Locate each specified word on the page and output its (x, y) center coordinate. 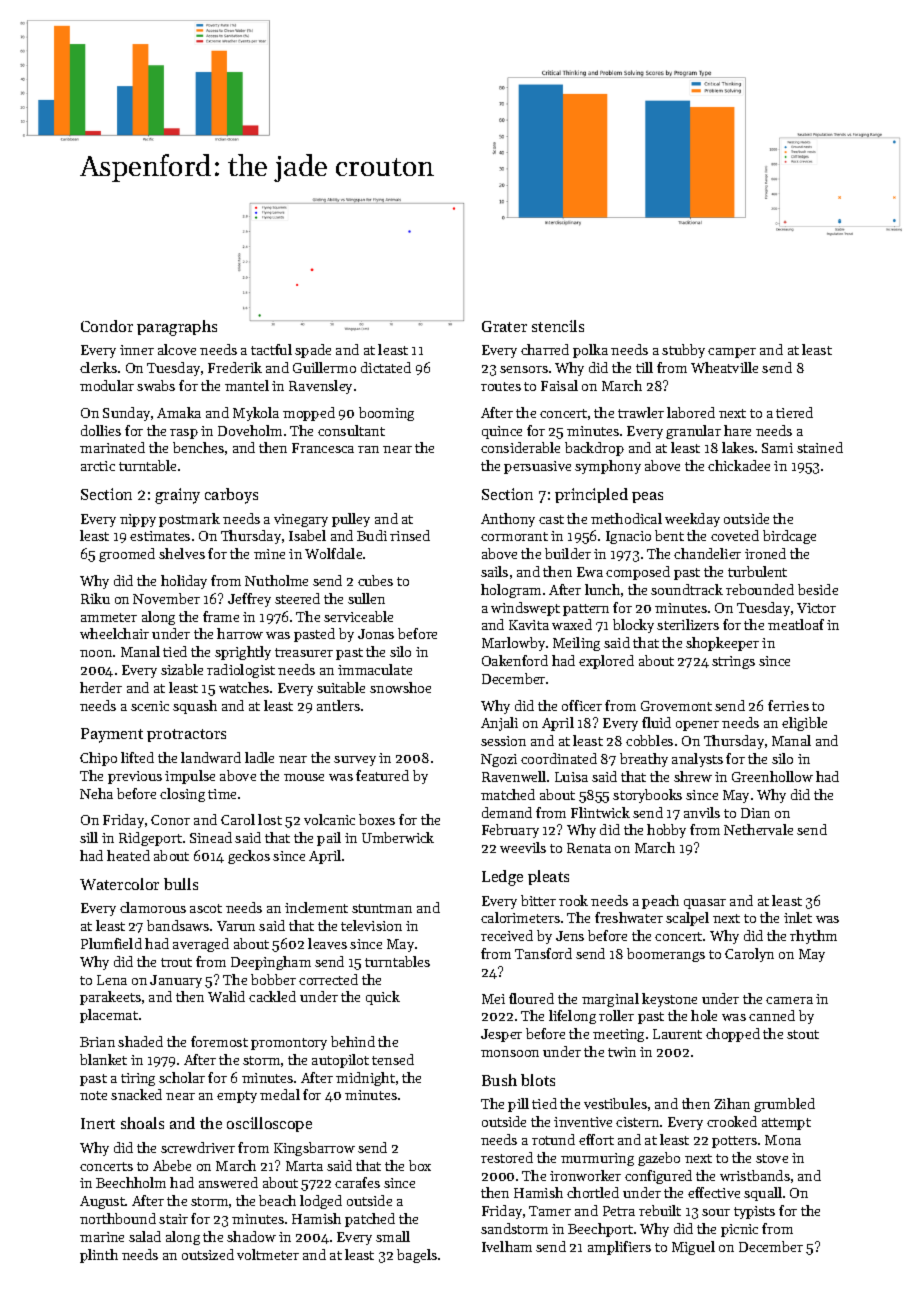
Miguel (693, 1248)
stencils (558, 326)
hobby (666, 831)
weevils (523, 847)
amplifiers (619, 1248)
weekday (692, 520)
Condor (107, 326)
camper (732, 353)
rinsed (410, 535)
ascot (206, 908)
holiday (184, 582)
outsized (208, 1254)
